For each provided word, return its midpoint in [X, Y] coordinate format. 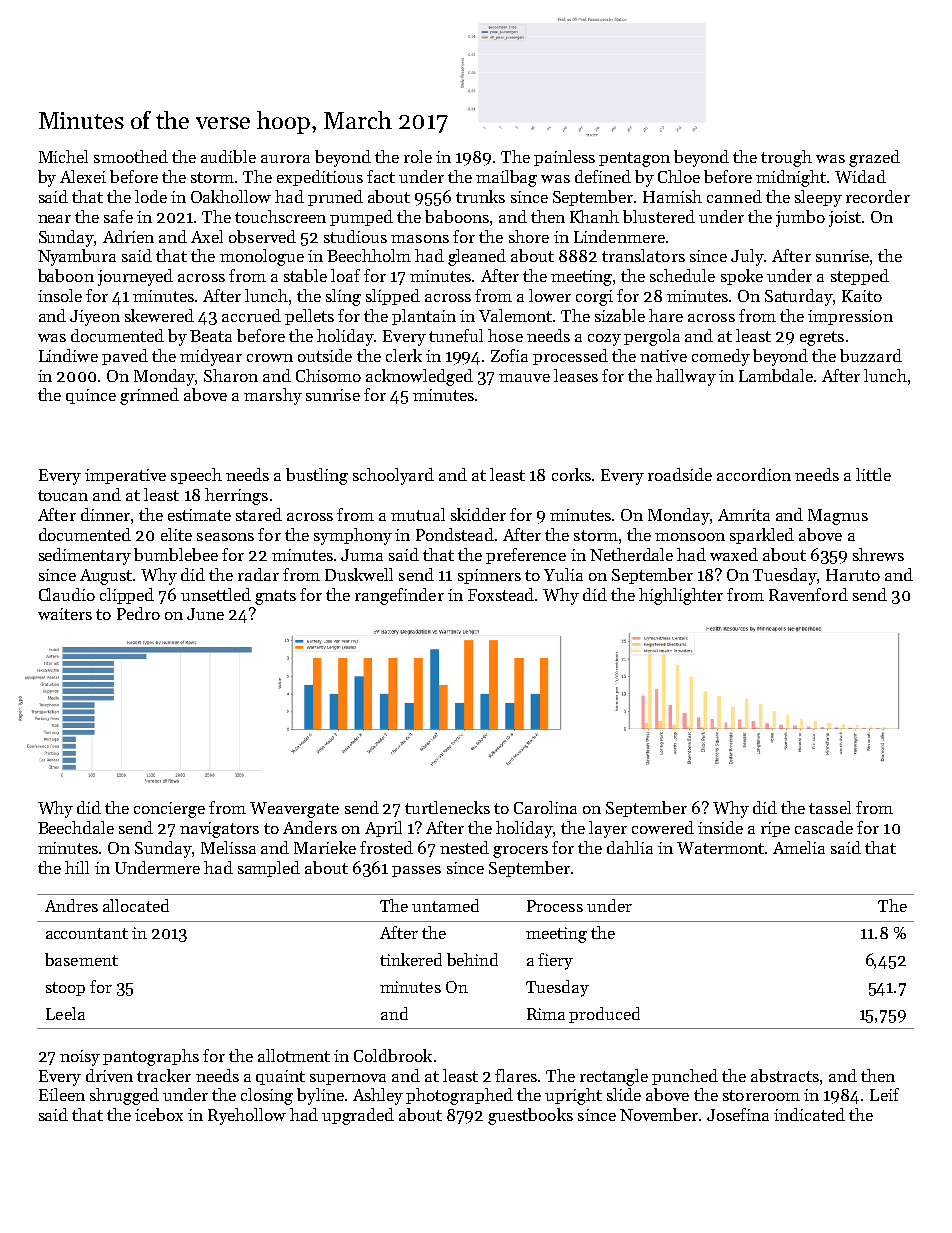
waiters [65, 614]
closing [267, 1096]
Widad [860, 176]
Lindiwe [68, 355]
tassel [830, 807]
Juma [362, 555]
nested [464, 847]
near [54, 219]
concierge [169, 810]
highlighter [681, 596]
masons [420, 239]
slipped [393, 297]
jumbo [800, 218]
